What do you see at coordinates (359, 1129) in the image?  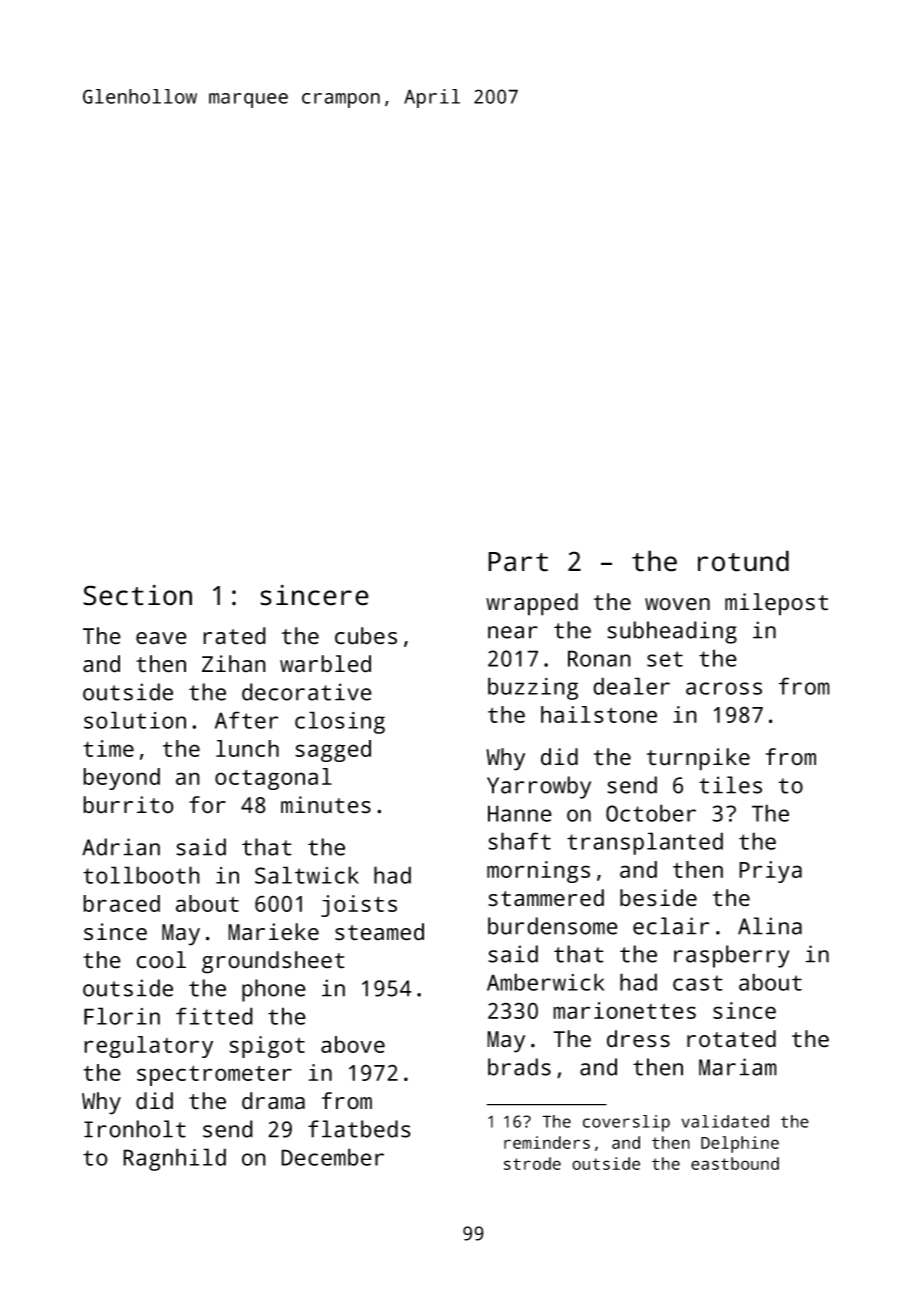 I see `flatbeds` at bounding box center [359, 1129].
